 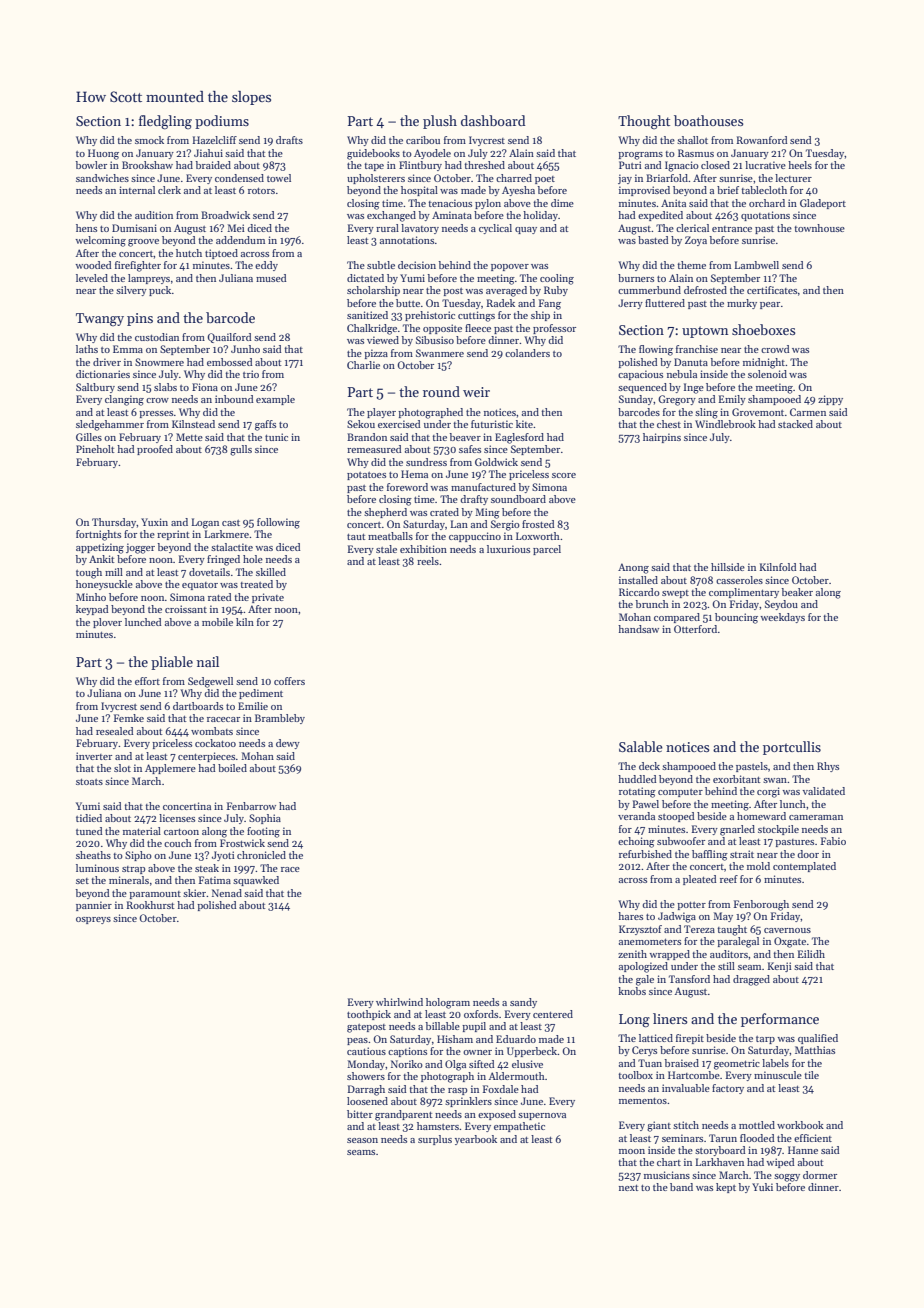 I want to click on whirlwind, so click(x=399, y=1002).
